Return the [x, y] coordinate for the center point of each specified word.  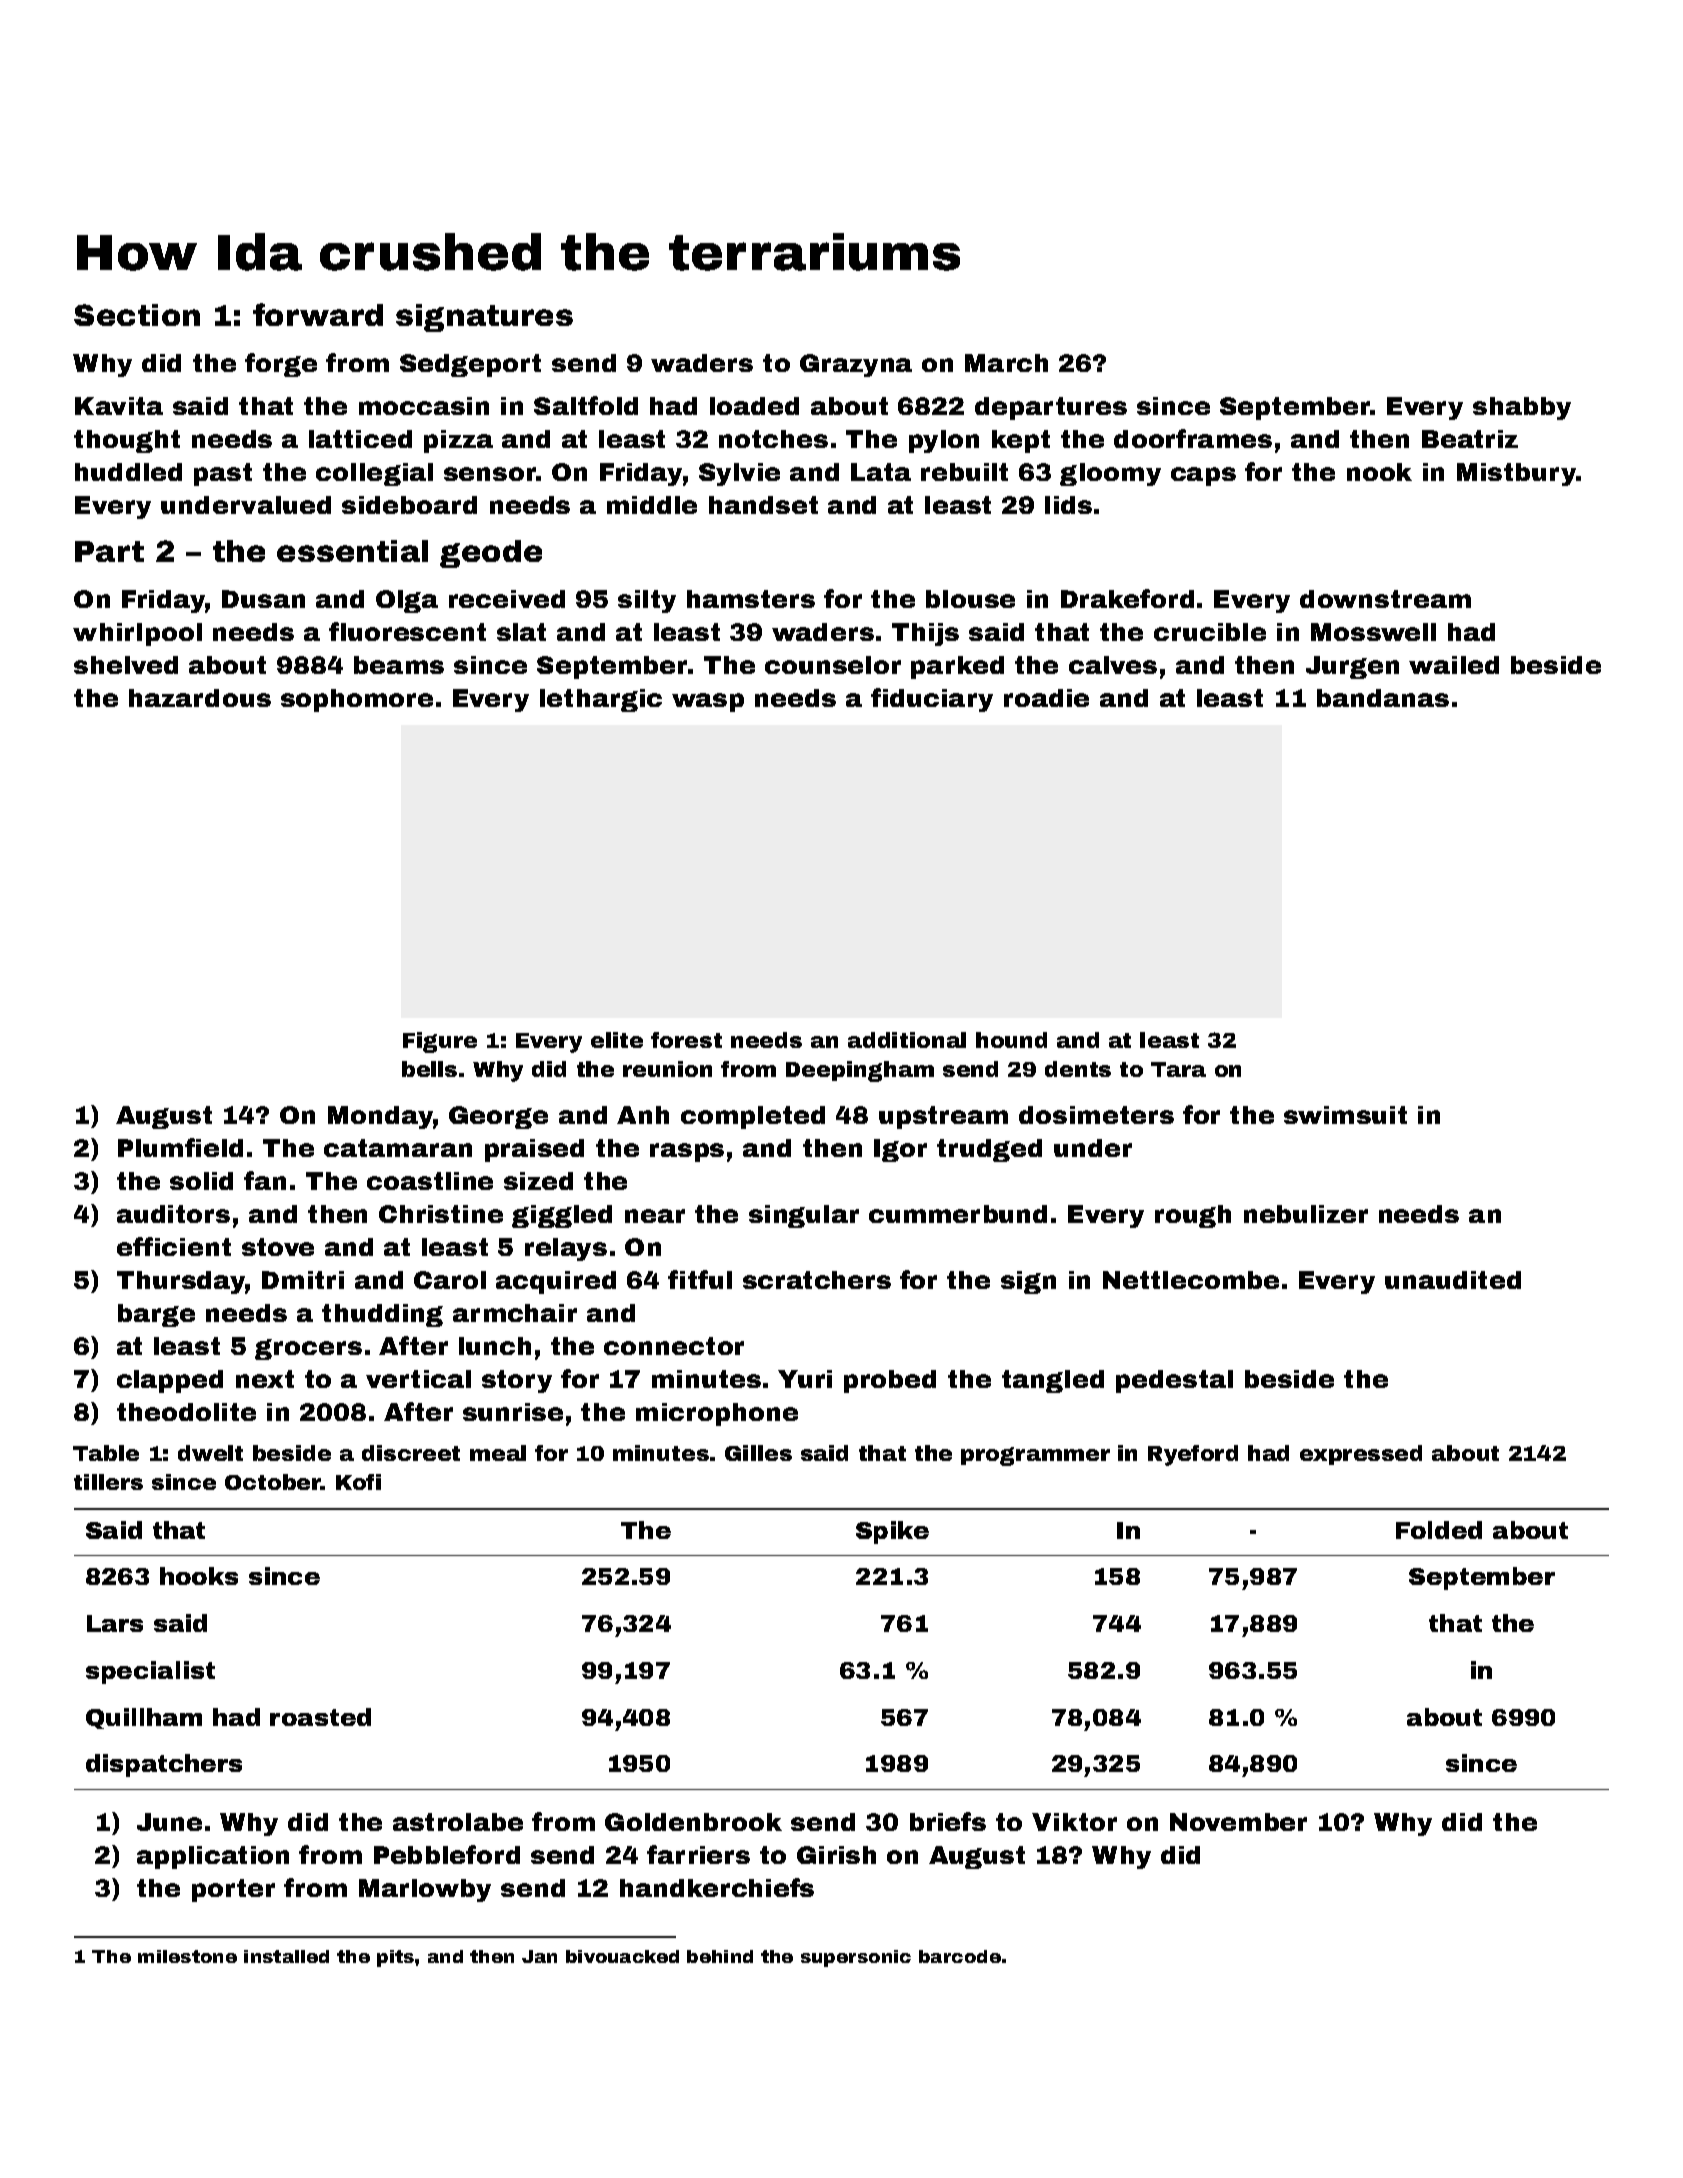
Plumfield [180, 1147]
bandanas [1383, 698]
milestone [187, 1956]
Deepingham [860, 1071]
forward [318, 314]
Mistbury [1516, 474]
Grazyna [856, 365]
